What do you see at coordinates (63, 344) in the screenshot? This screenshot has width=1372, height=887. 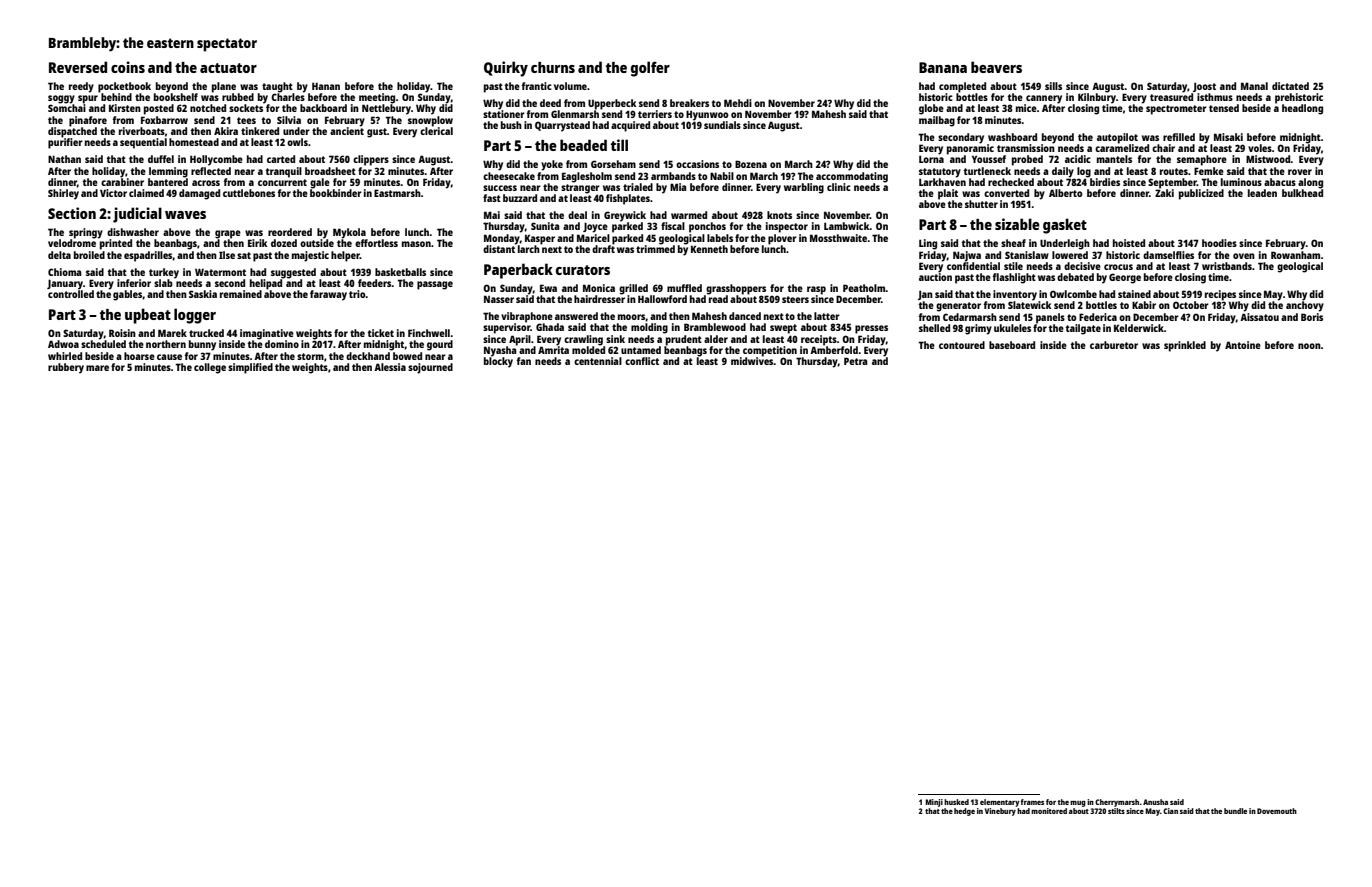 I see `Adwoa` at bounding box center [63, 344].
